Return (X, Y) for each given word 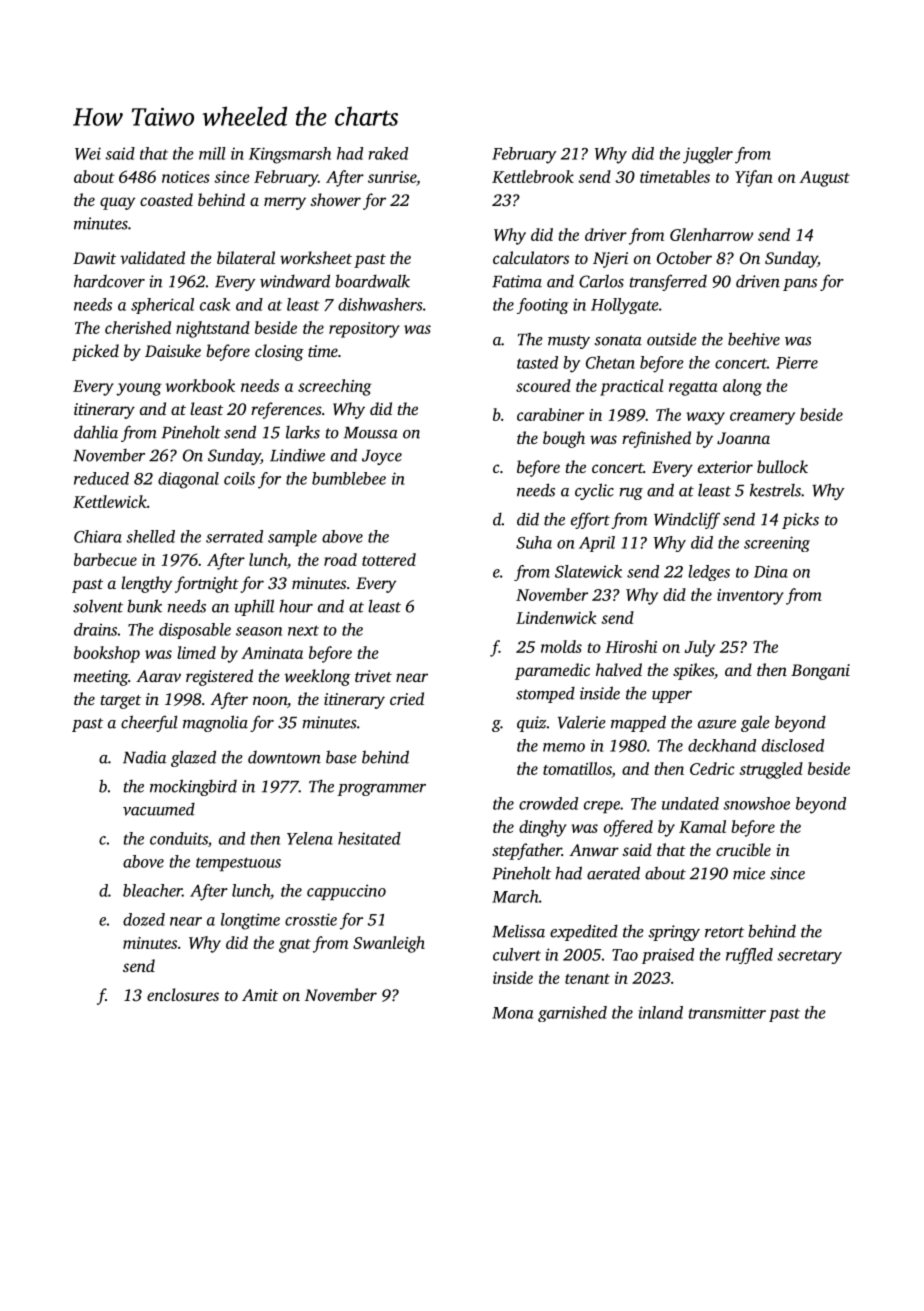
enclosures (183, 994)
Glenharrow (711, 234)
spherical (162, 306)
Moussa (371, 433)
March (515, 896)
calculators (531, 257)
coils (239, 478)
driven (758, 281)
